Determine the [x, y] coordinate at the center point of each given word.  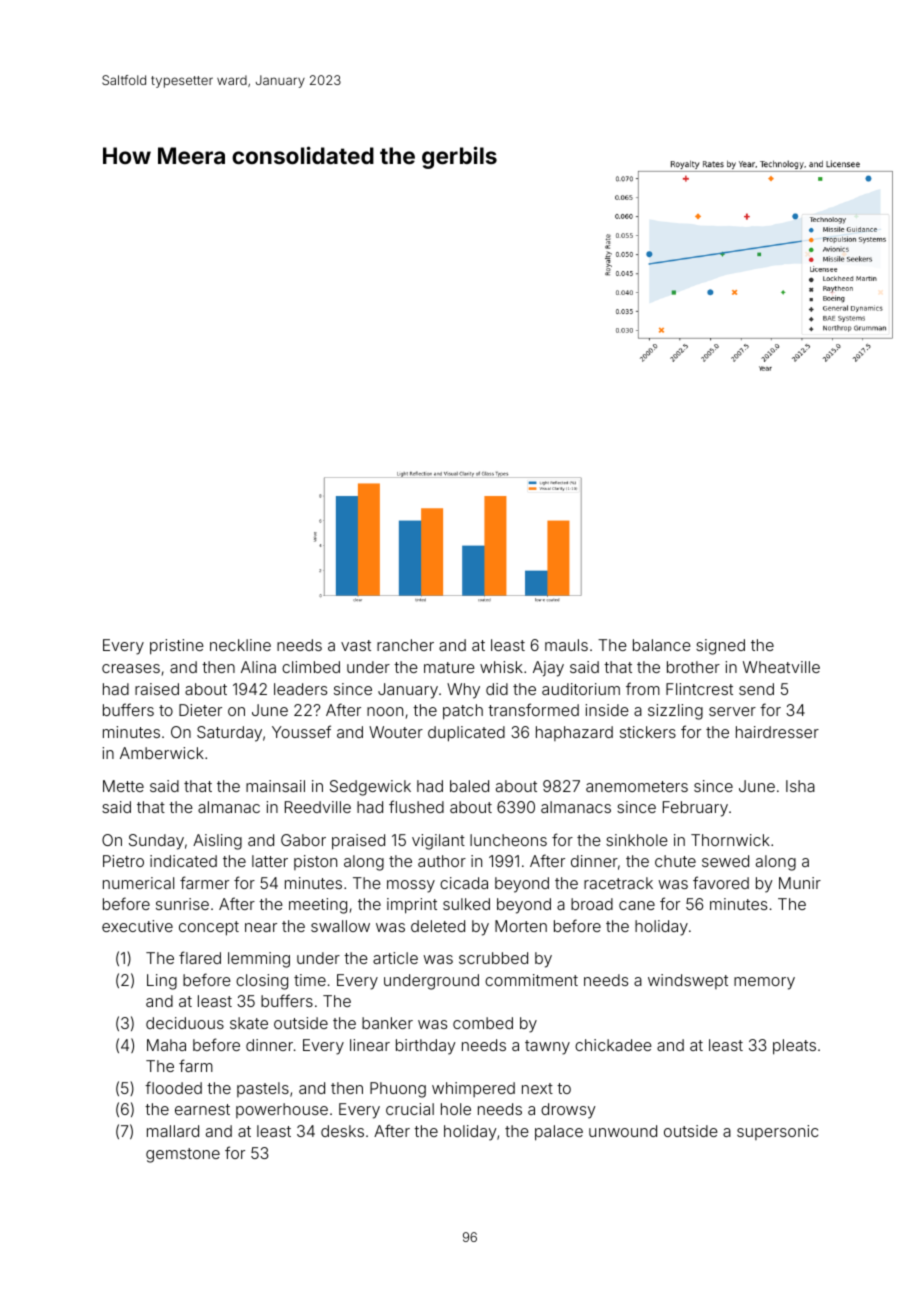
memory [764, 983]
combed [483, 1023]
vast [356, 645]
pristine [177, 647]
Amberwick [162, 753]
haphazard [574, 733]
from [643, 688]
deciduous [185, 1023]
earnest [202, 1109]
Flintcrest [699, 689]
